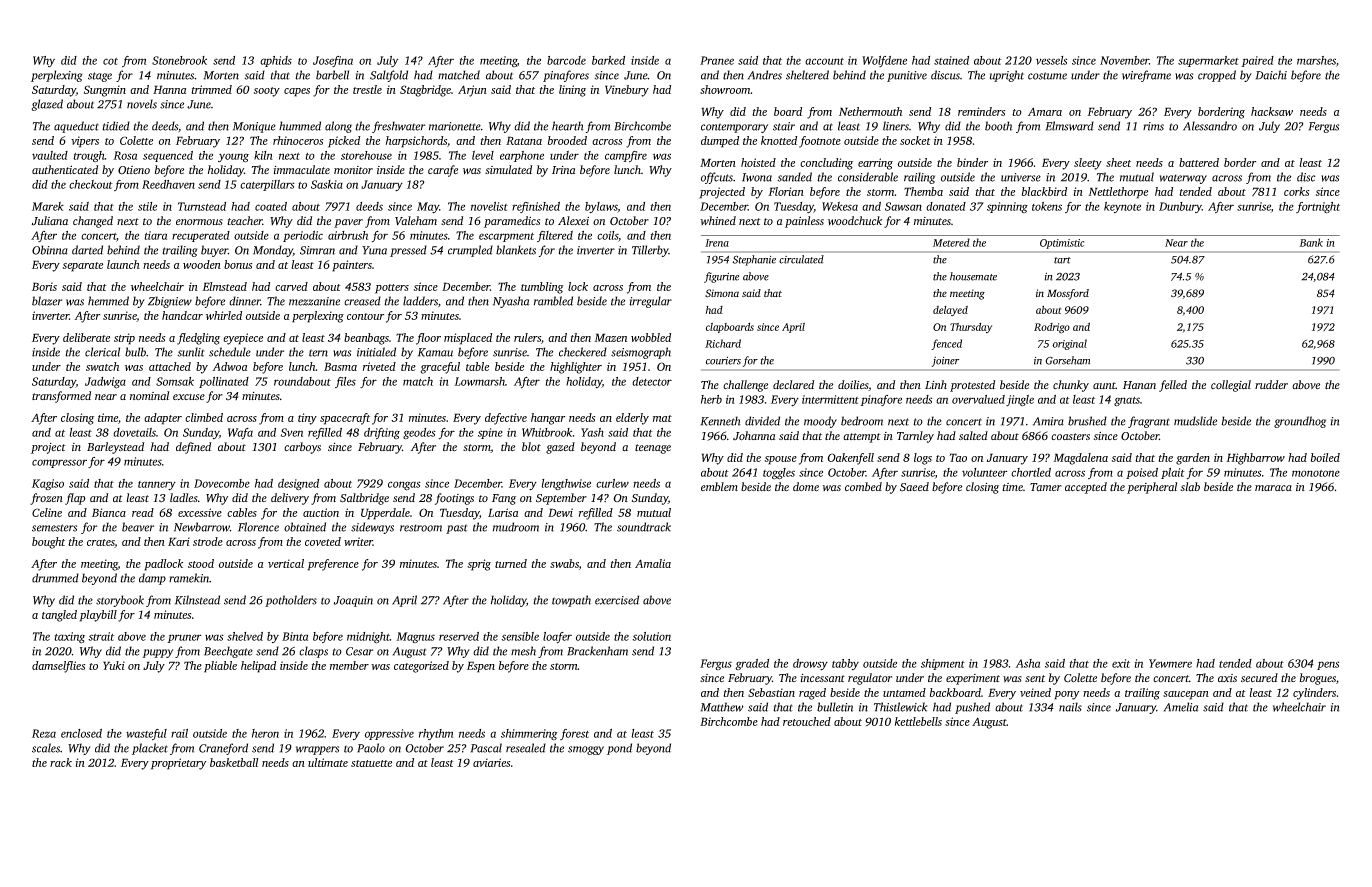 The image size is (1372, 887). I want to click on rudder, so click(1271, 384).
